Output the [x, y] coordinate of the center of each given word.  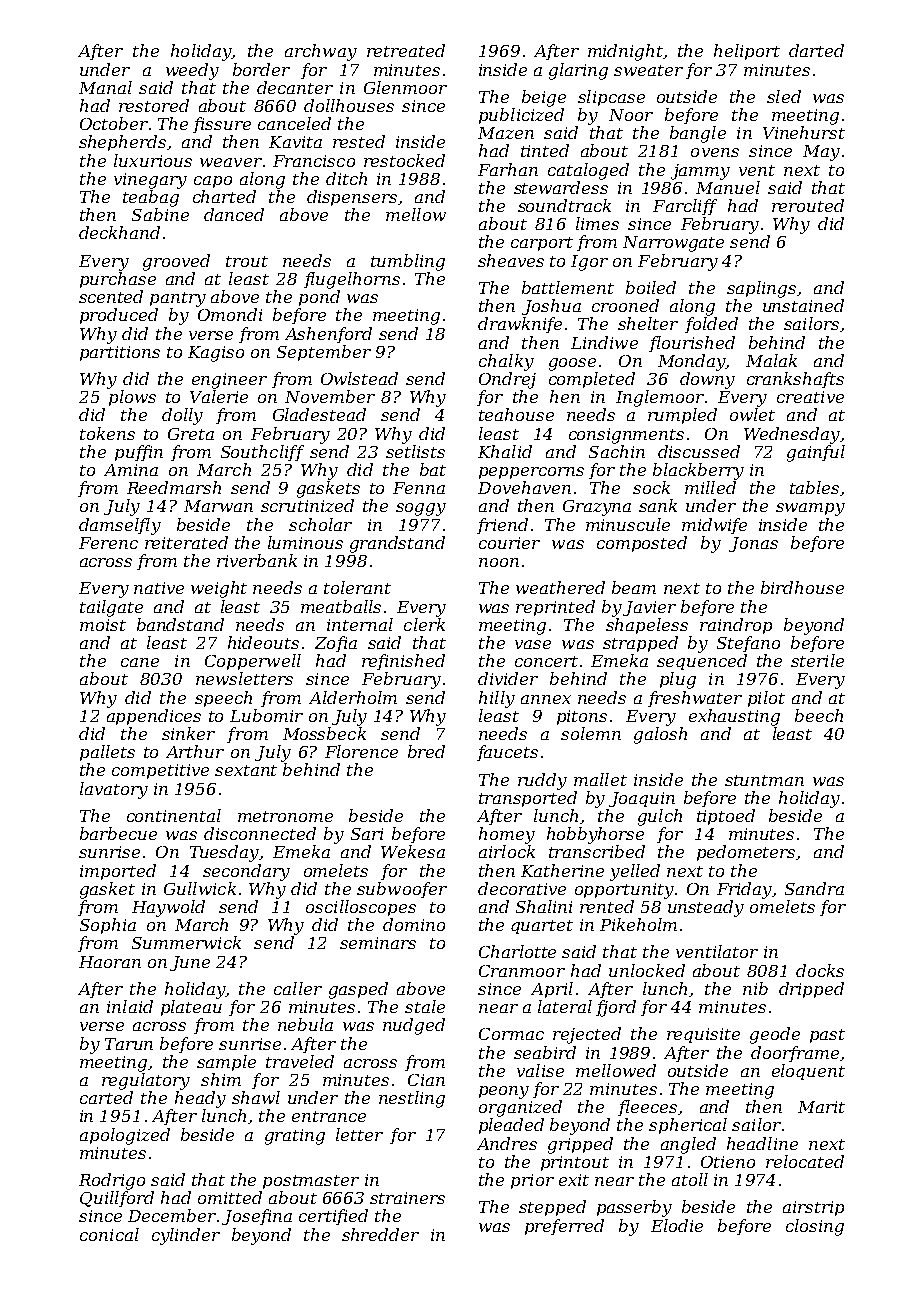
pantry [178, 299]
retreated [406, 50]
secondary [246, 872]
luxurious [153, 160]
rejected [587, 1035]
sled [784, 96]
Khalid [505, 451]
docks [820, 970]
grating [295, 1137]
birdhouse [802, 587]
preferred [564, 1227]
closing [815, 1227]
